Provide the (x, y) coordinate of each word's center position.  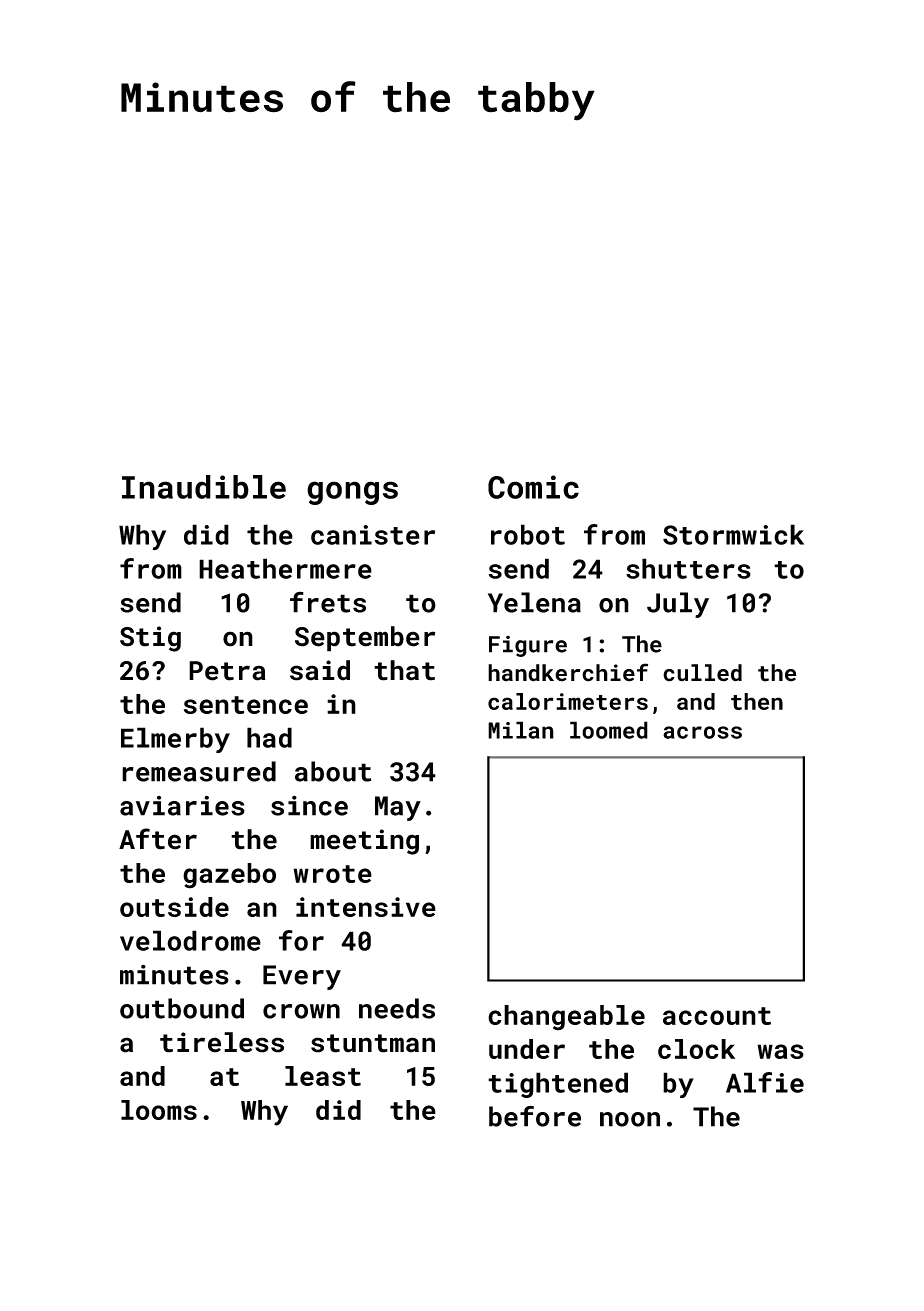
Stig (150, 639)
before (535, 1116)
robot (528, 534)
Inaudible (204, 487)
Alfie (765, 1082)
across (702, 732)
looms (159, 1110)
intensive (366, 907)
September (365, 639)
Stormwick (733, 534)
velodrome (190, 940)
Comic (533, 487)
